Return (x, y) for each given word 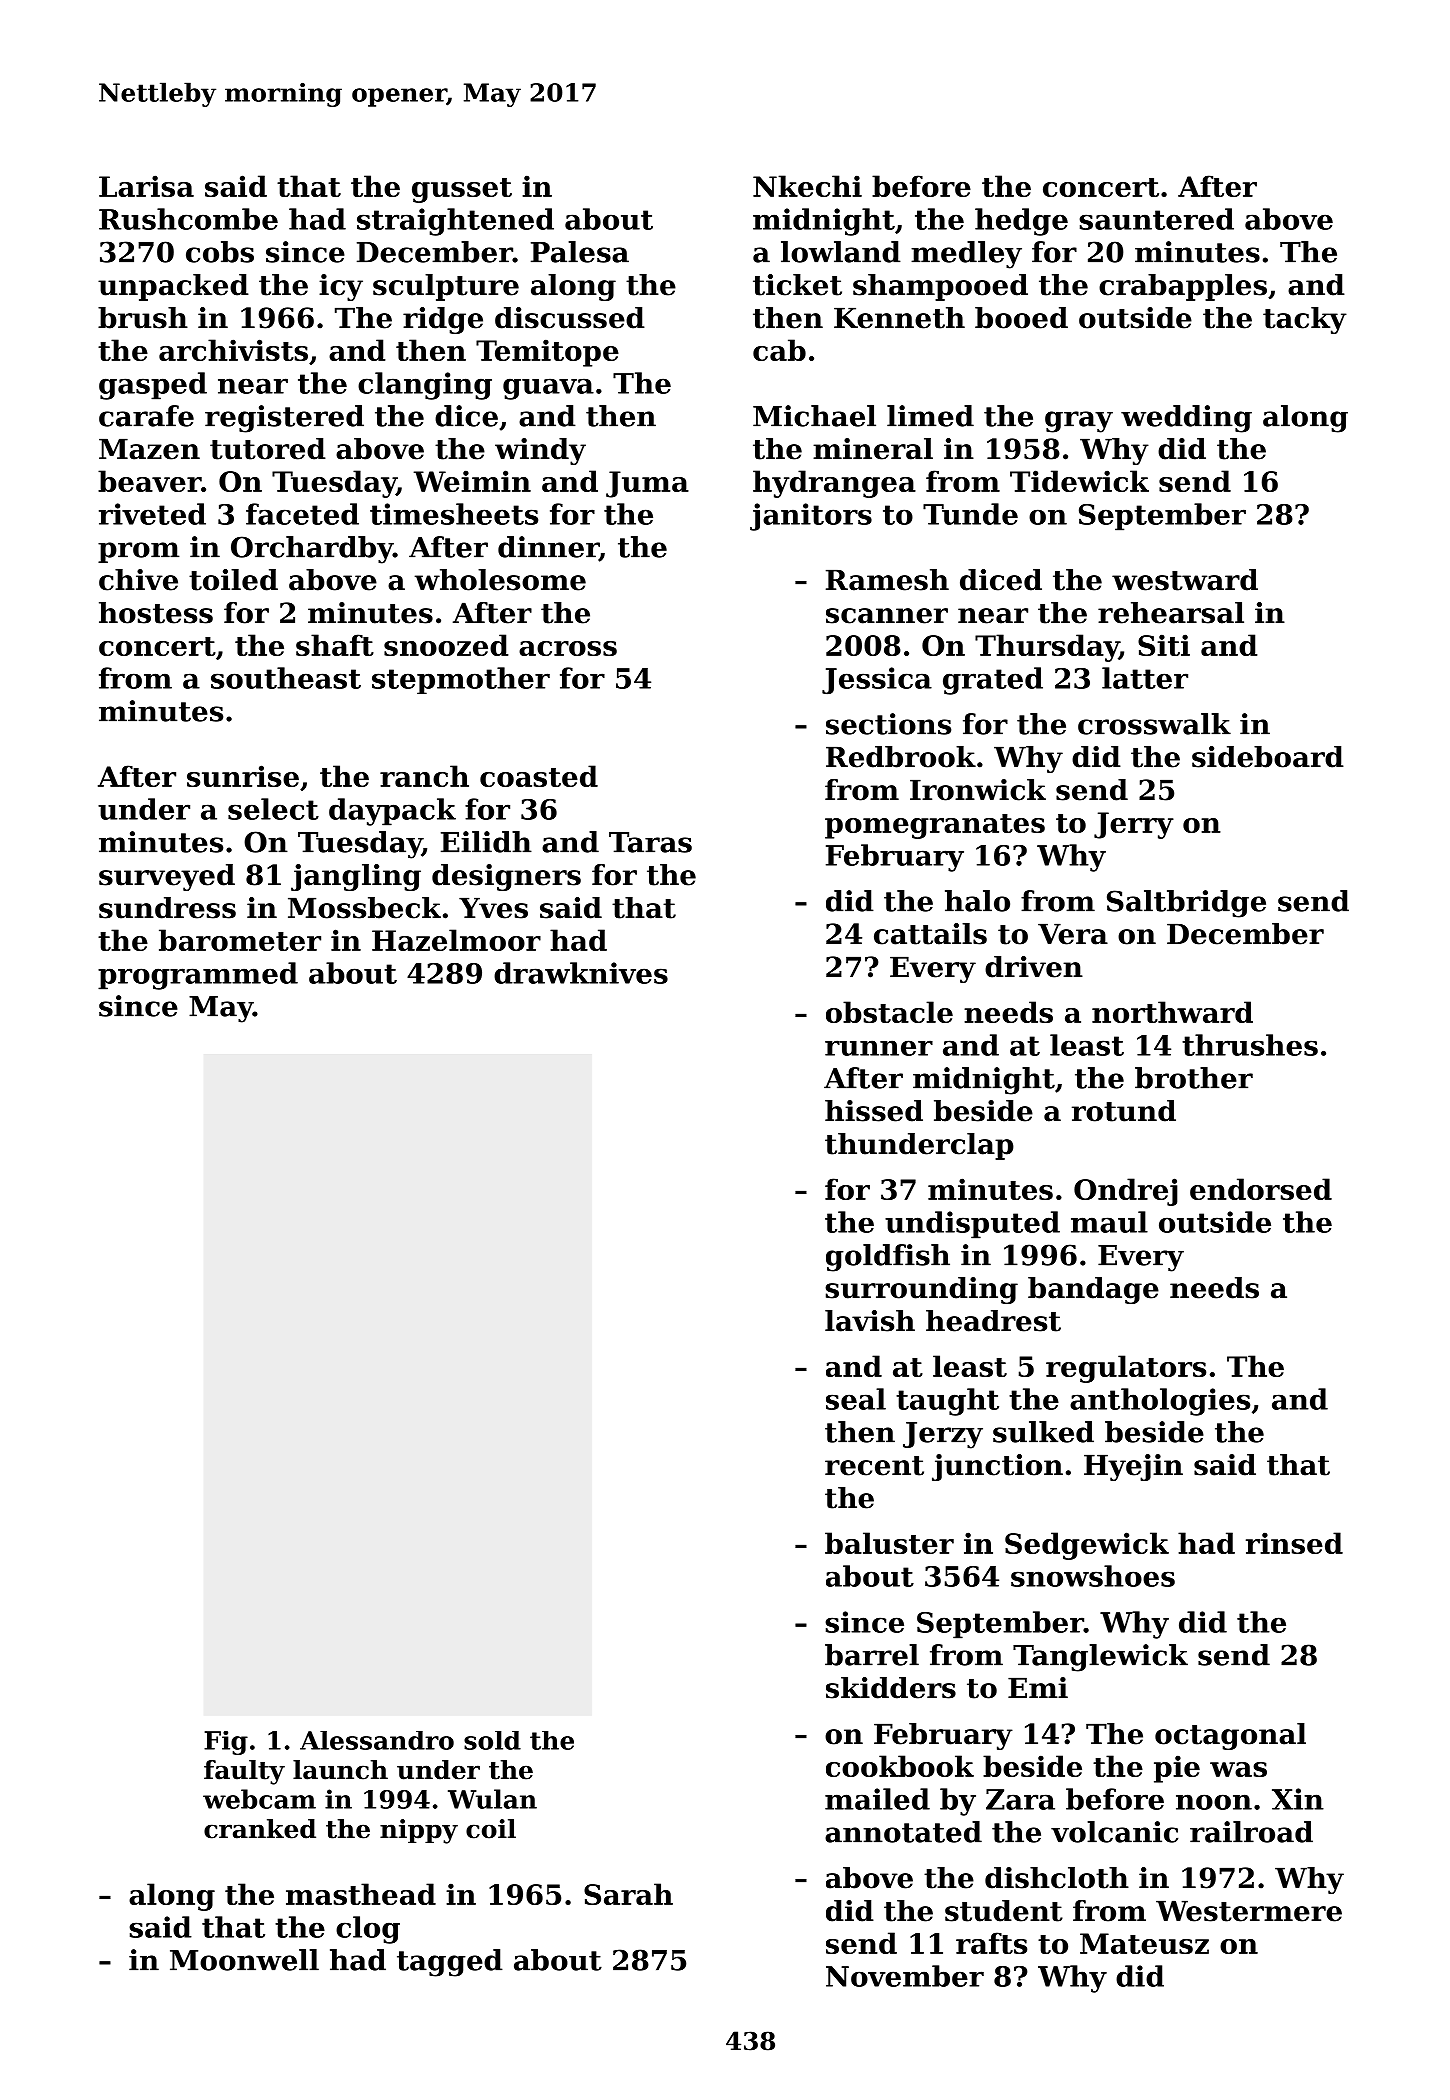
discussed (570, 318)
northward (1172, 1012)
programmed (198, 976)
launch (340, 1770)
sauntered (1156, 219)
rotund (1124, 1111)
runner (879, 1048)
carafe (146, 416)
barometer (240, 940)
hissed (874, 1111)
